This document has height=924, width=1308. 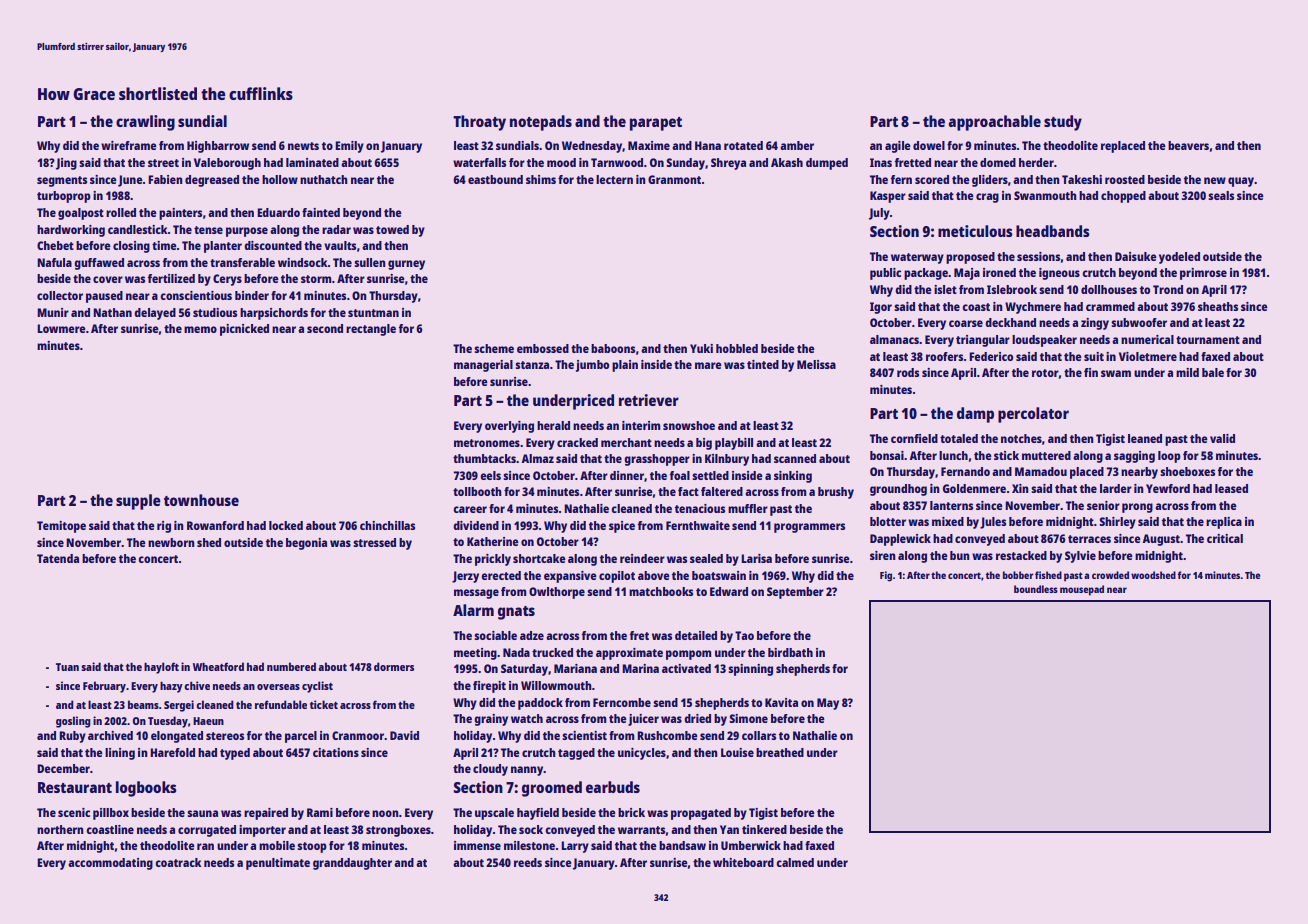 I want to click on notepads, so click(x=541, y=123).
